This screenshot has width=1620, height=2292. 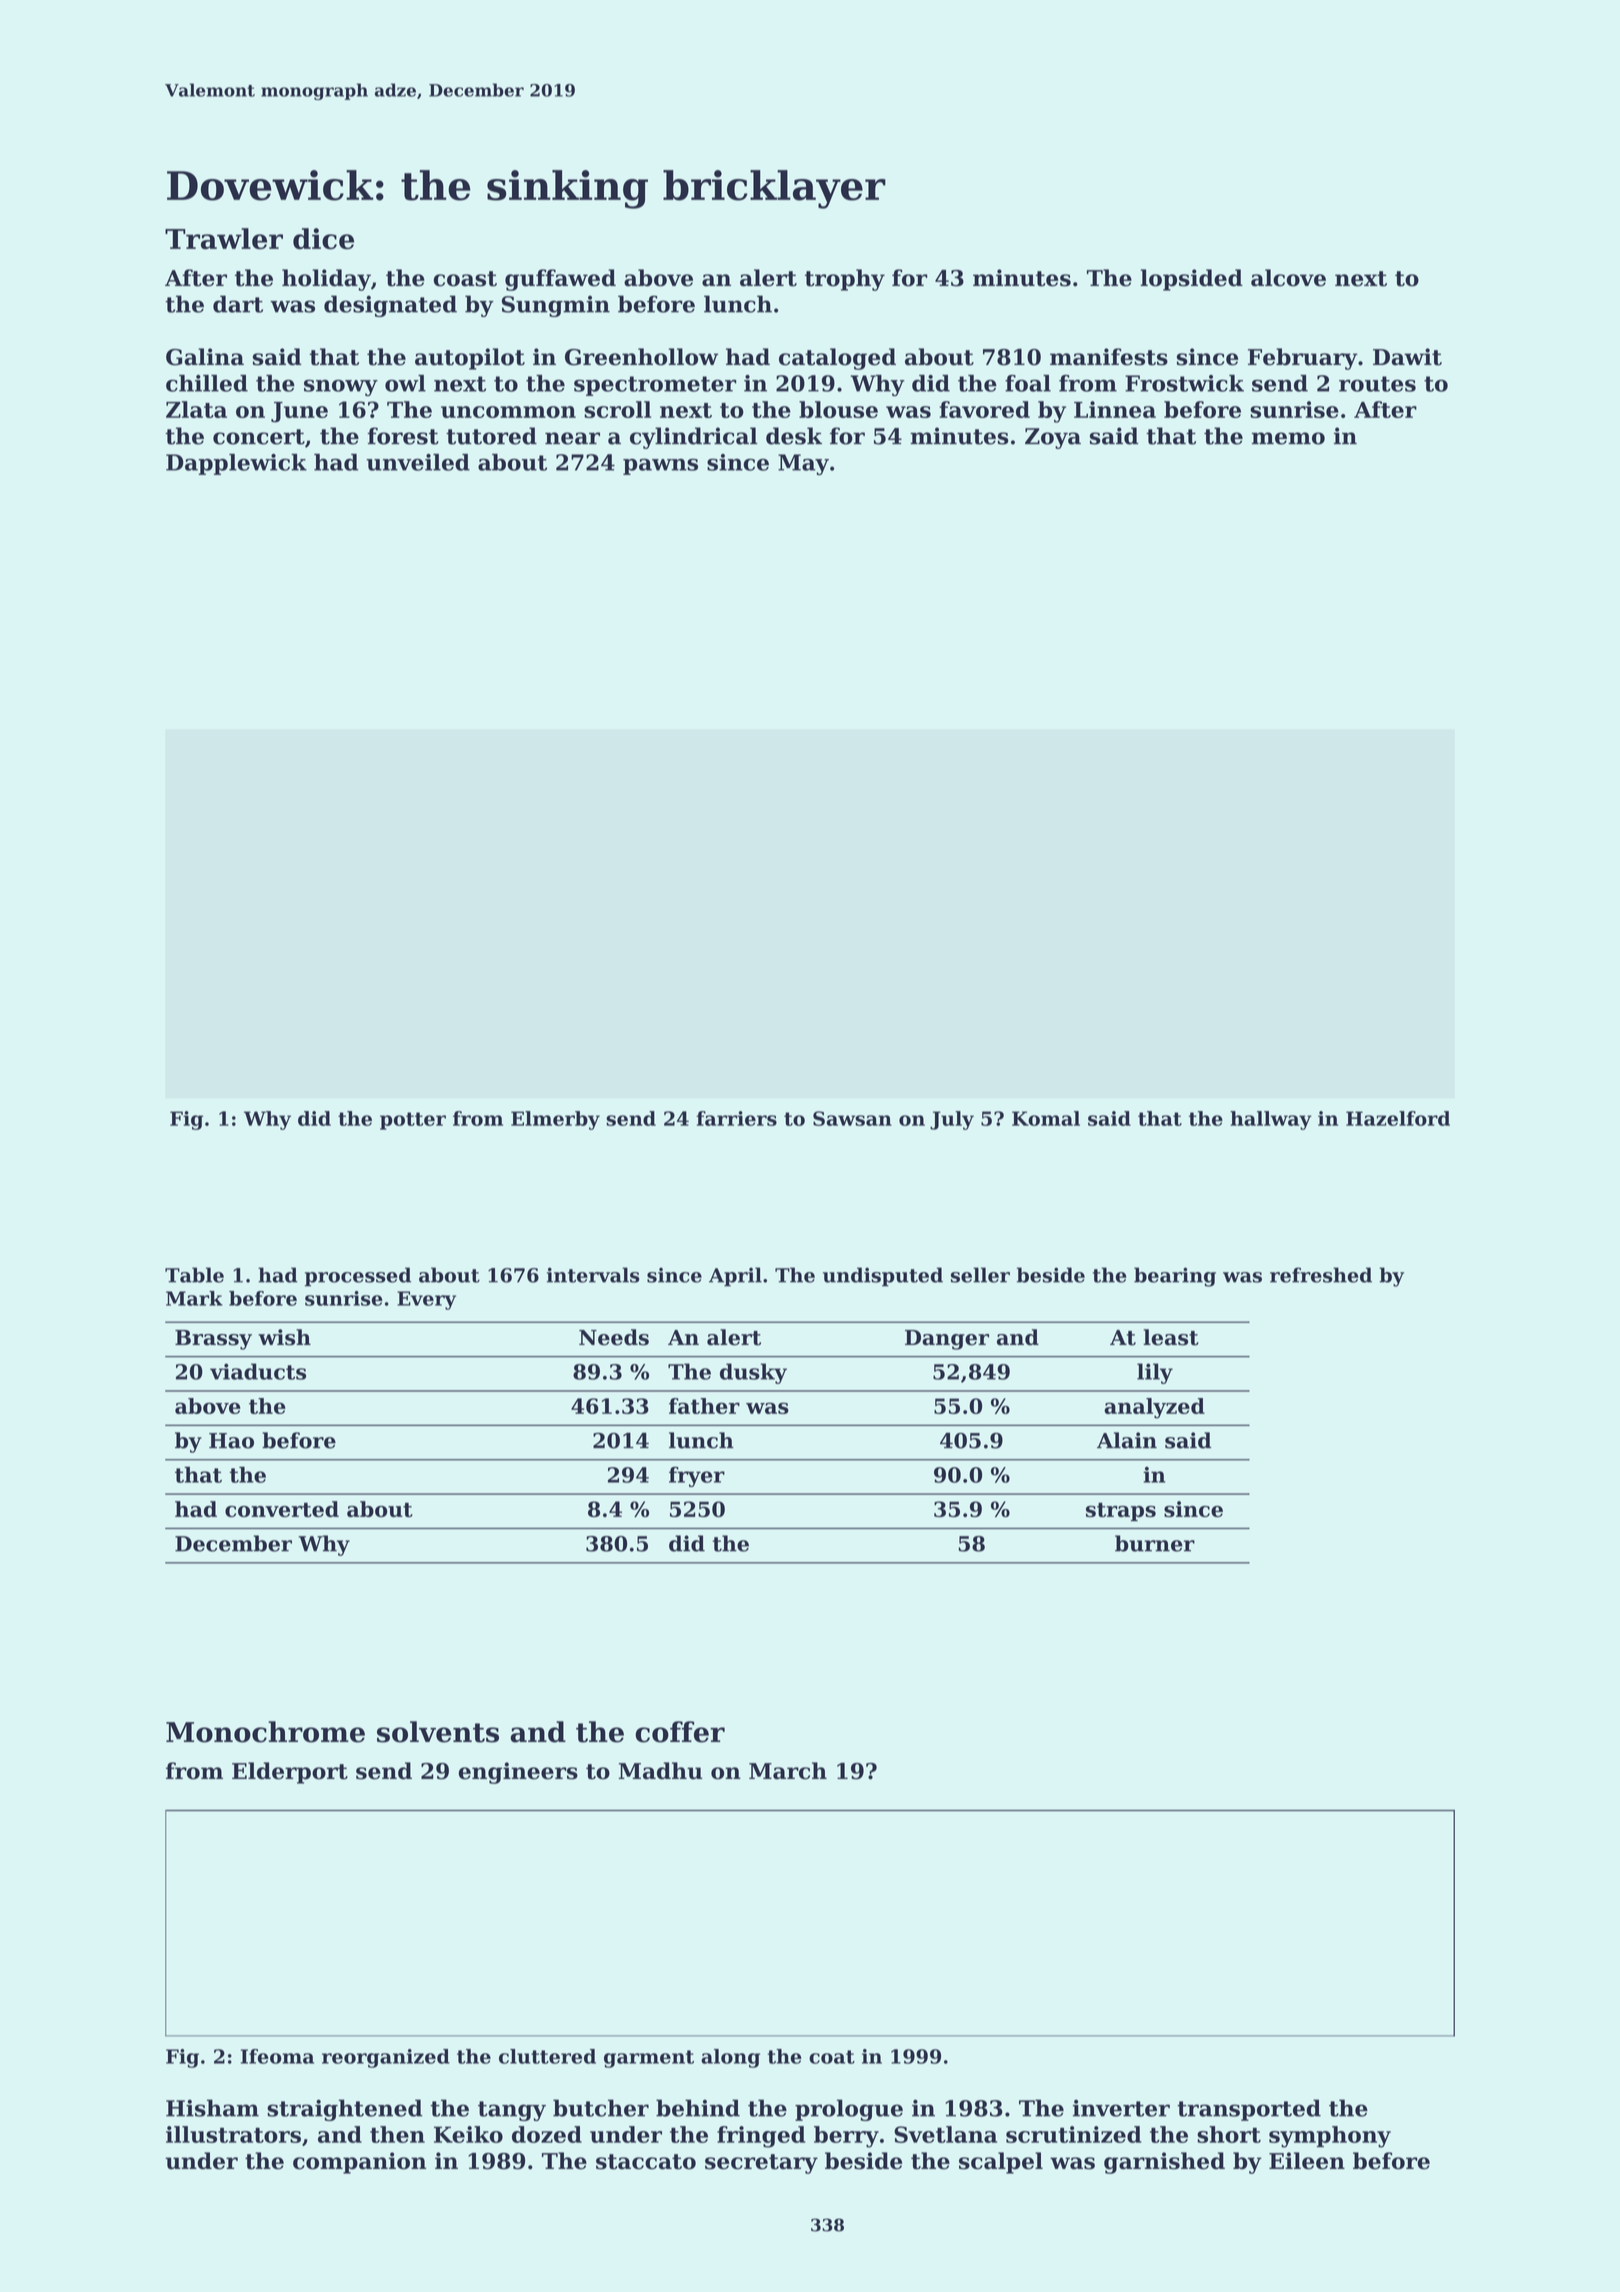 I want to click on May, so click(x=803, y=465).
